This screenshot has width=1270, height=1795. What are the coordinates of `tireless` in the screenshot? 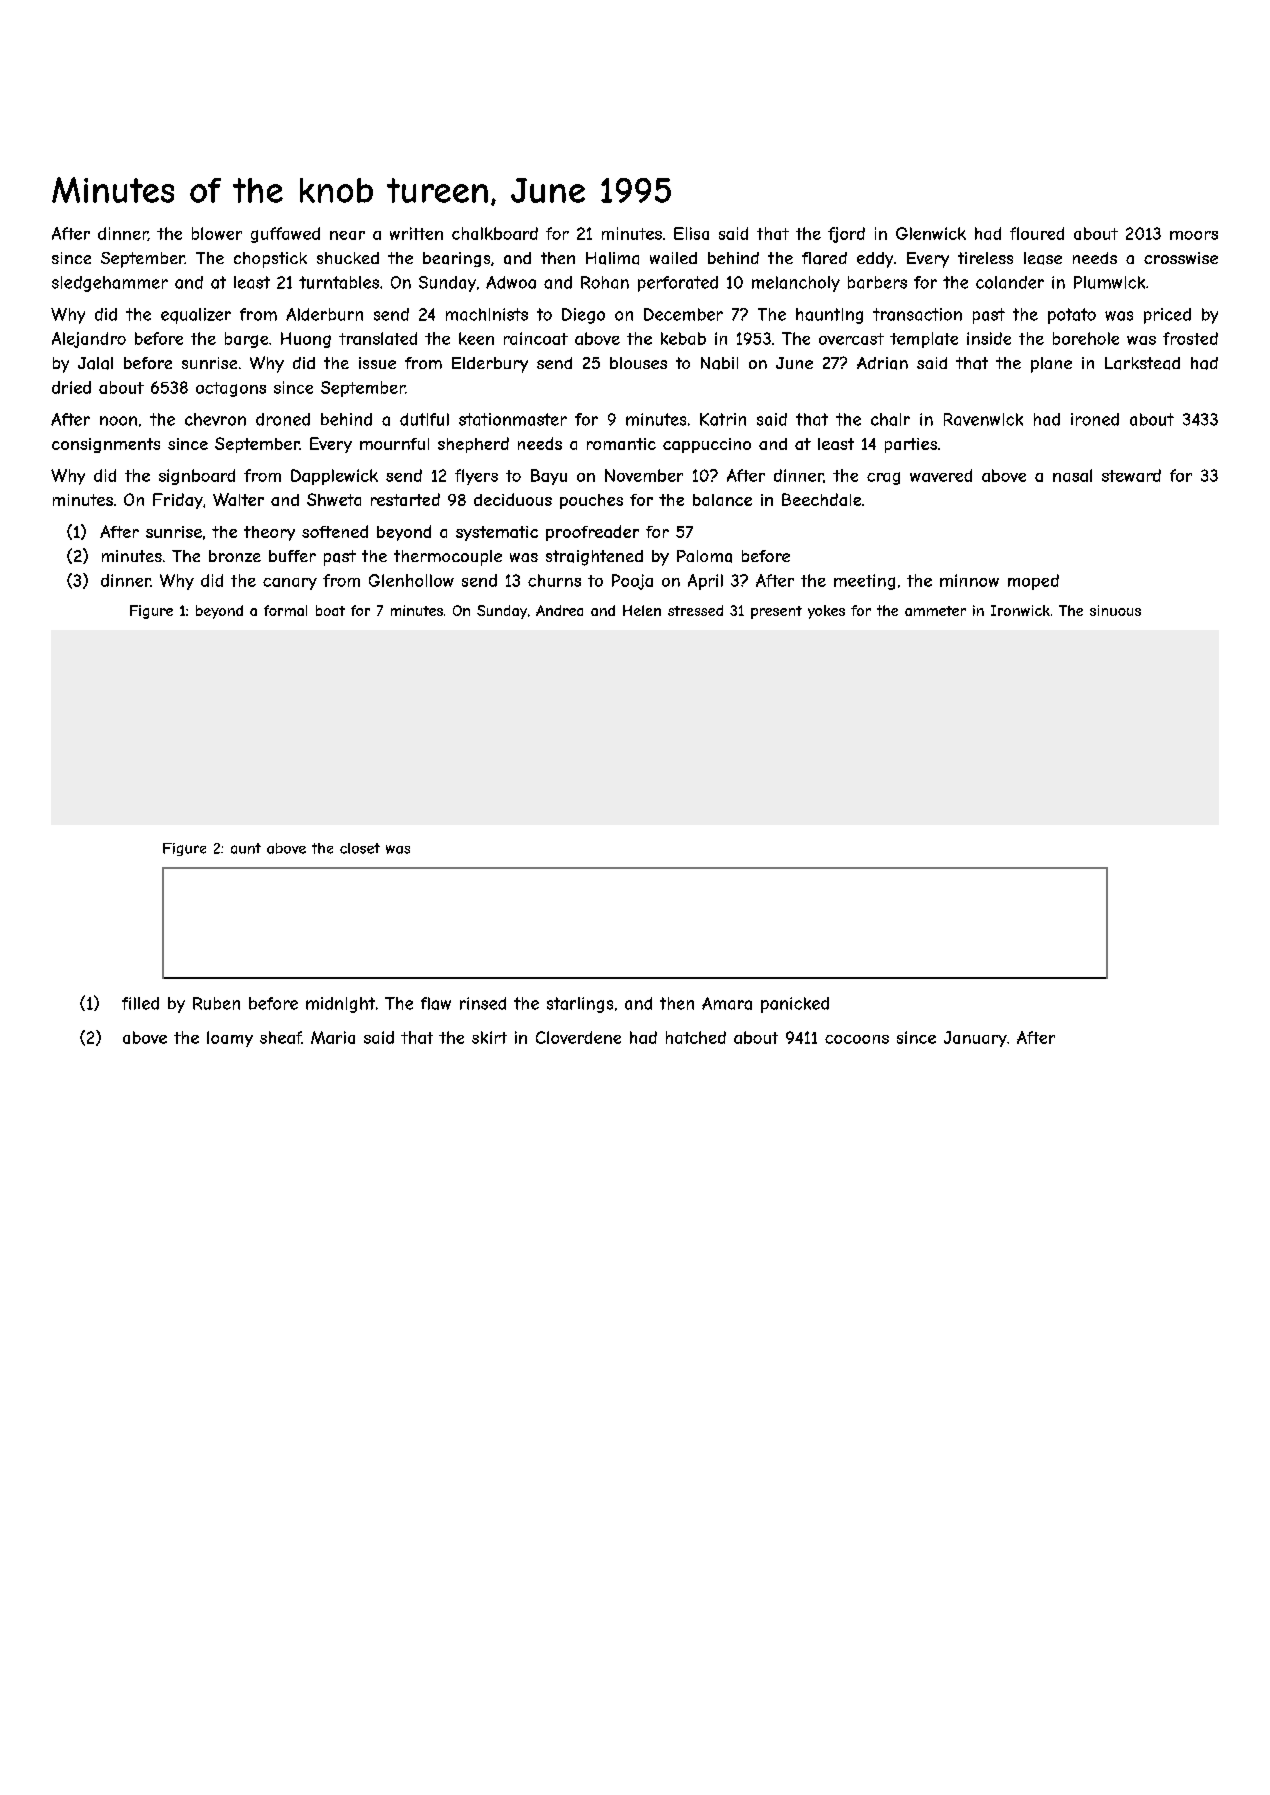 It's located at (985, 258).
